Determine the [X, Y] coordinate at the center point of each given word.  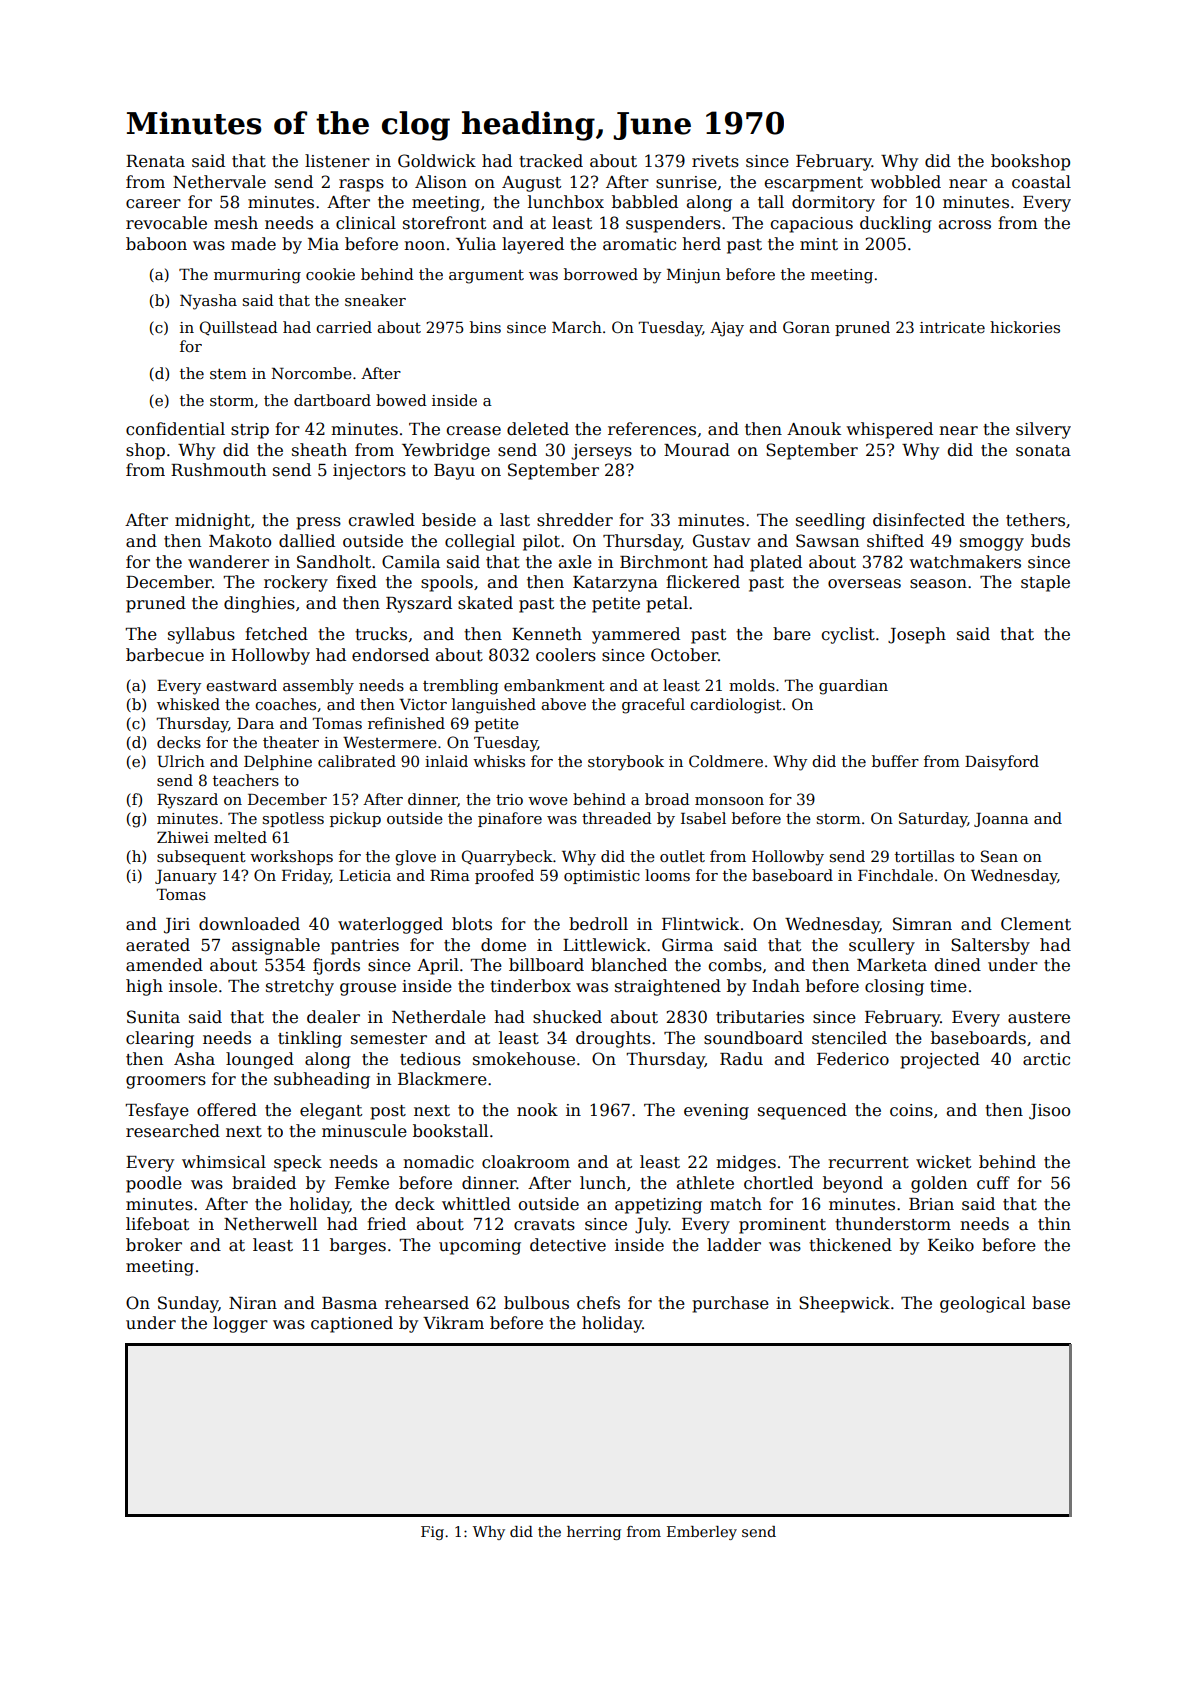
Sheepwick [844, 1304]
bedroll [598, 924]
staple [1045, 583]
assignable [276, 946]
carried [344, 327]
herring [594, 1533]
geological [982, 1304]
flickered [703, 582]
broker [154, 1245]
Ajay [727, 329]
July [652, 1225]
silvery [1043, 430]
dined [958, 965]
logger [240, 1324]
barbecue [165, 655]
